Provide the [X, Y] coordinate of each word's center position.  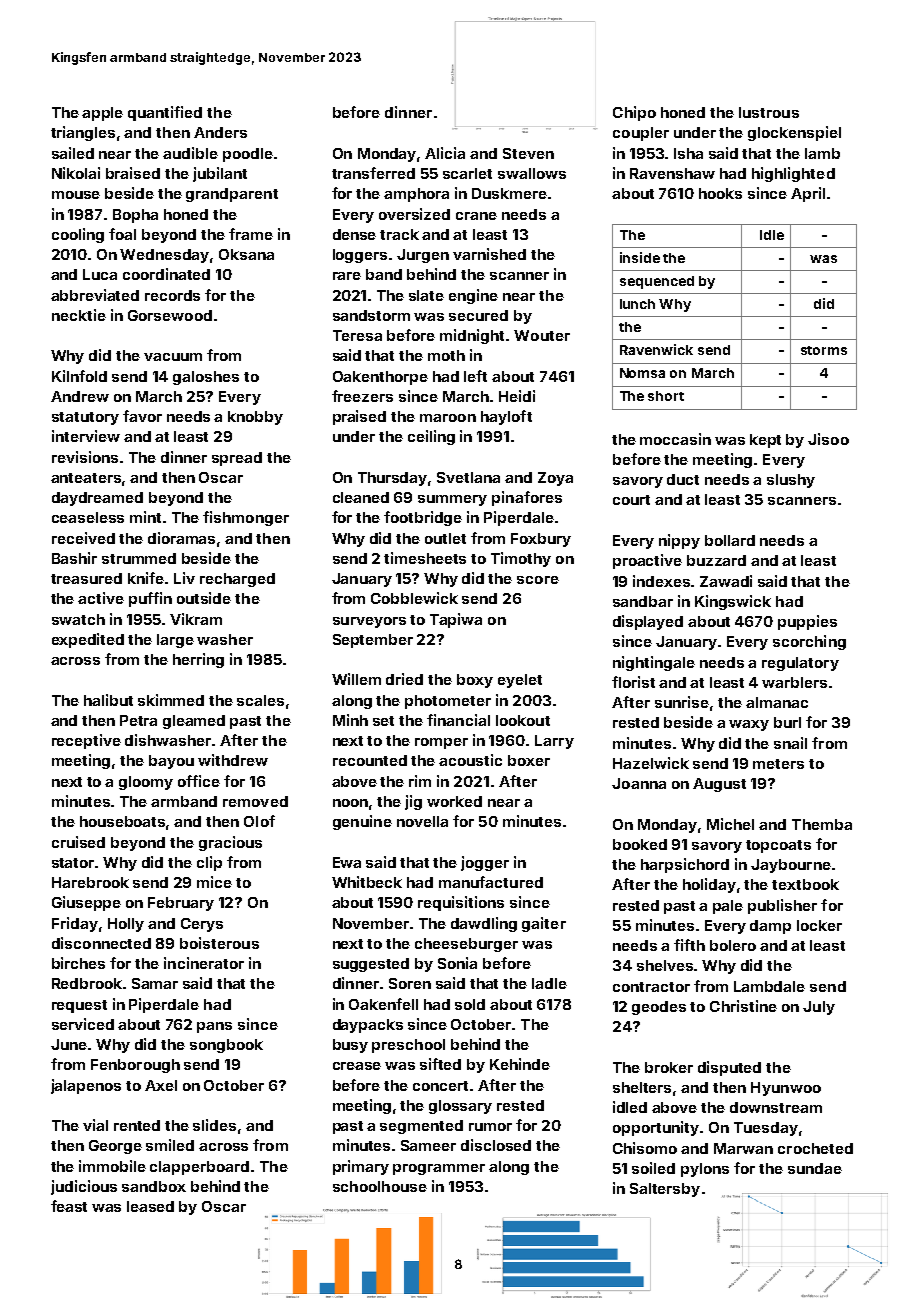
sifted [440, 1064]
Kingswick [733, 602]
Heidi [517, 396]
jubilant [220, 174]
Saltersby [665, 1190]
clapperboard [199, 1168]
